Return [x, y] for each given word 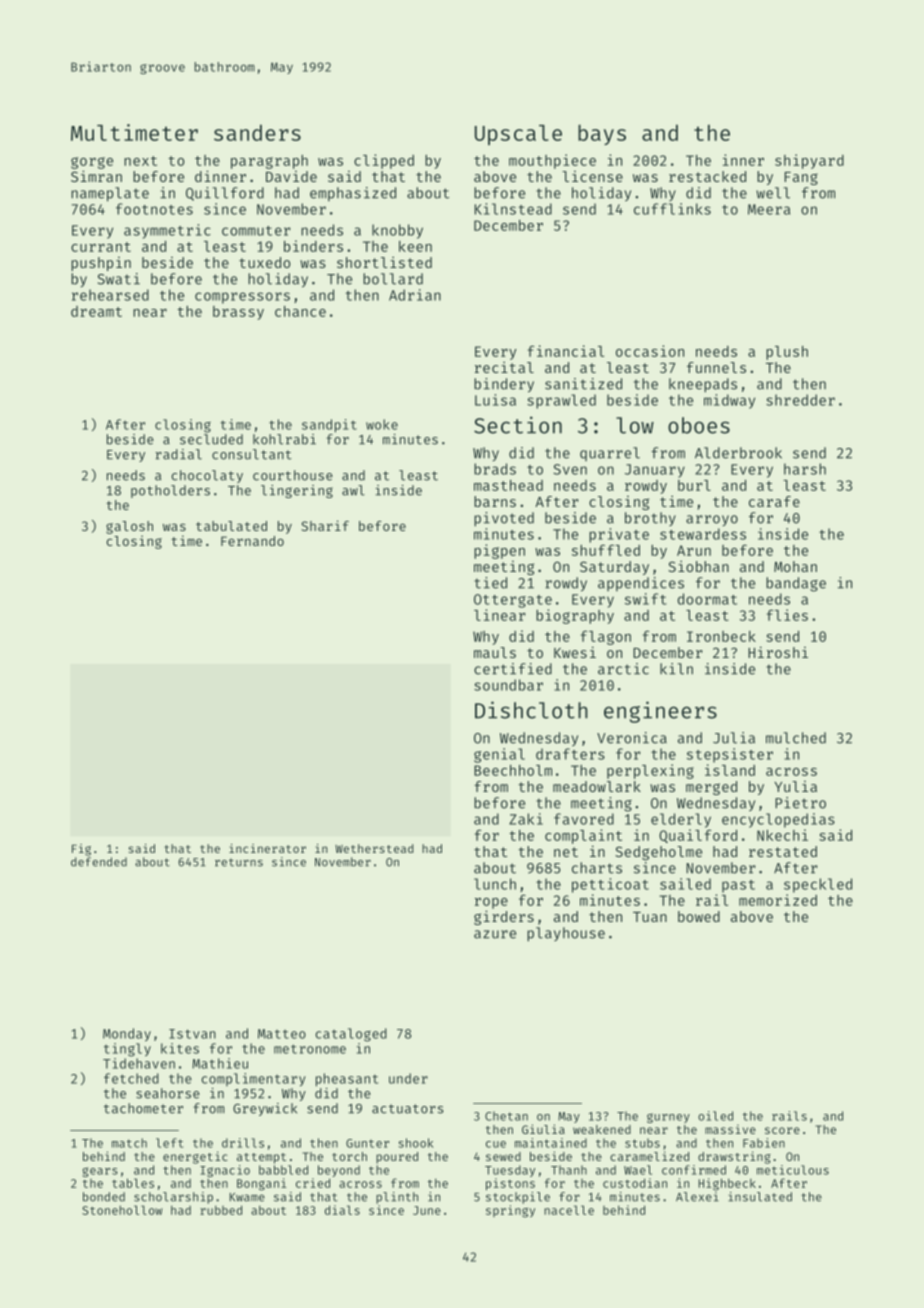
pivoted [504, 519]
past [738, 886]
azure [495, 934]
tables [133, 1183]
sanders [257, 132]
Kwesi [575, 652]
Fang [801, 178]
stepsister [730, 755]
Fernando [252, 541]
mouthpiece [552, 161]
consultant [252, 454]
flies [787, 615]
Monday [127, 1035]
